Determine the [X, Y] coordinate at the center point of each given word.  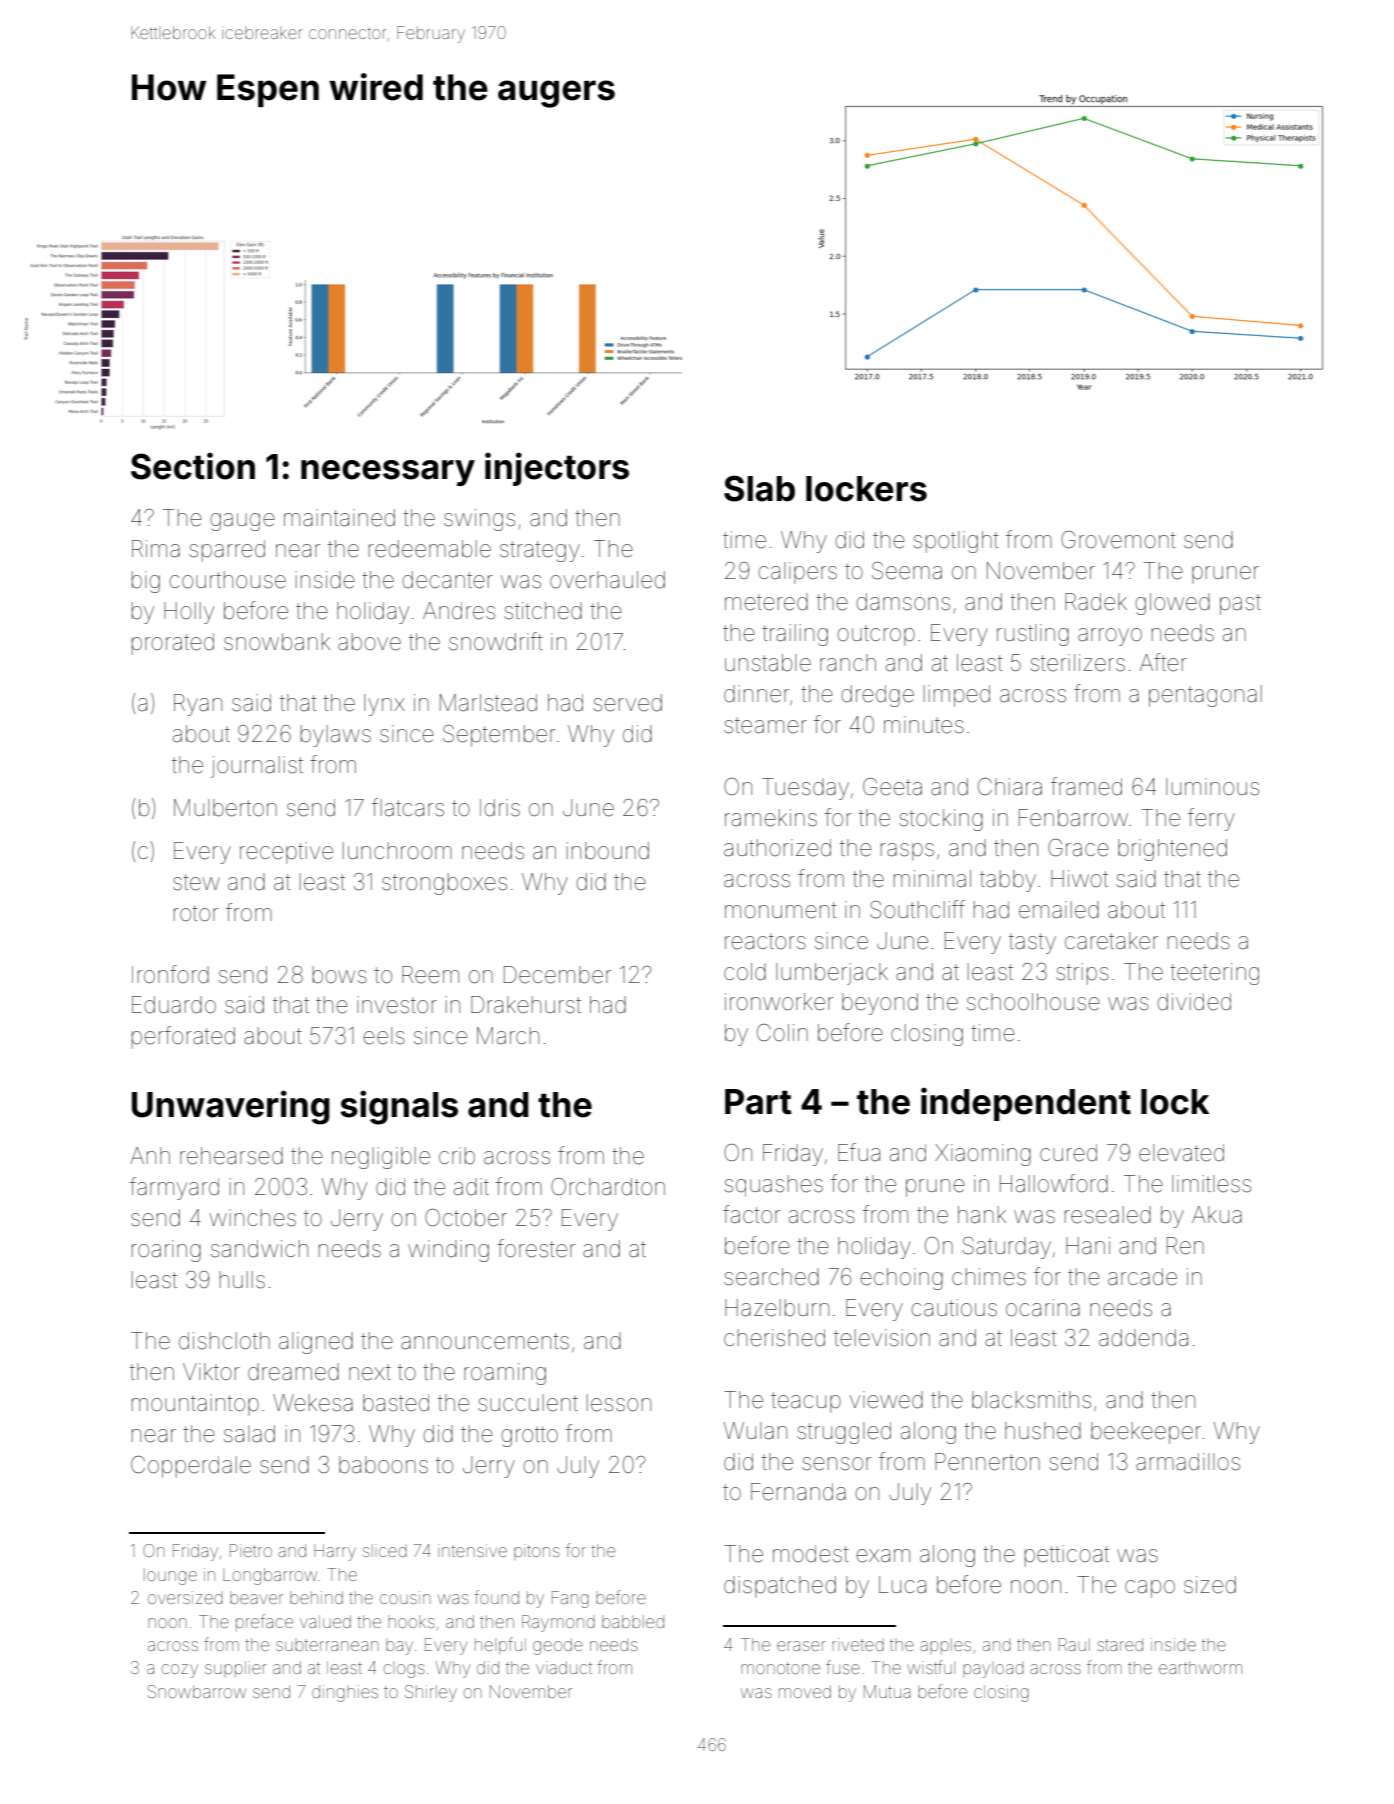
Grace [1078, 848]
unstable [768, 663]
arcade [1142, 1277]
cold [745, 972]
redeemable [430, 549]
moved [805, 1691]
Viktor [211, 1371]
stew [196, 882]
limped [957, 696]
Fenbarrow [1073, 818]
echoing [901, 1279]
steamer [765, 725]
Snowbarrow [197, 1691]
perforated [183, 1037]
